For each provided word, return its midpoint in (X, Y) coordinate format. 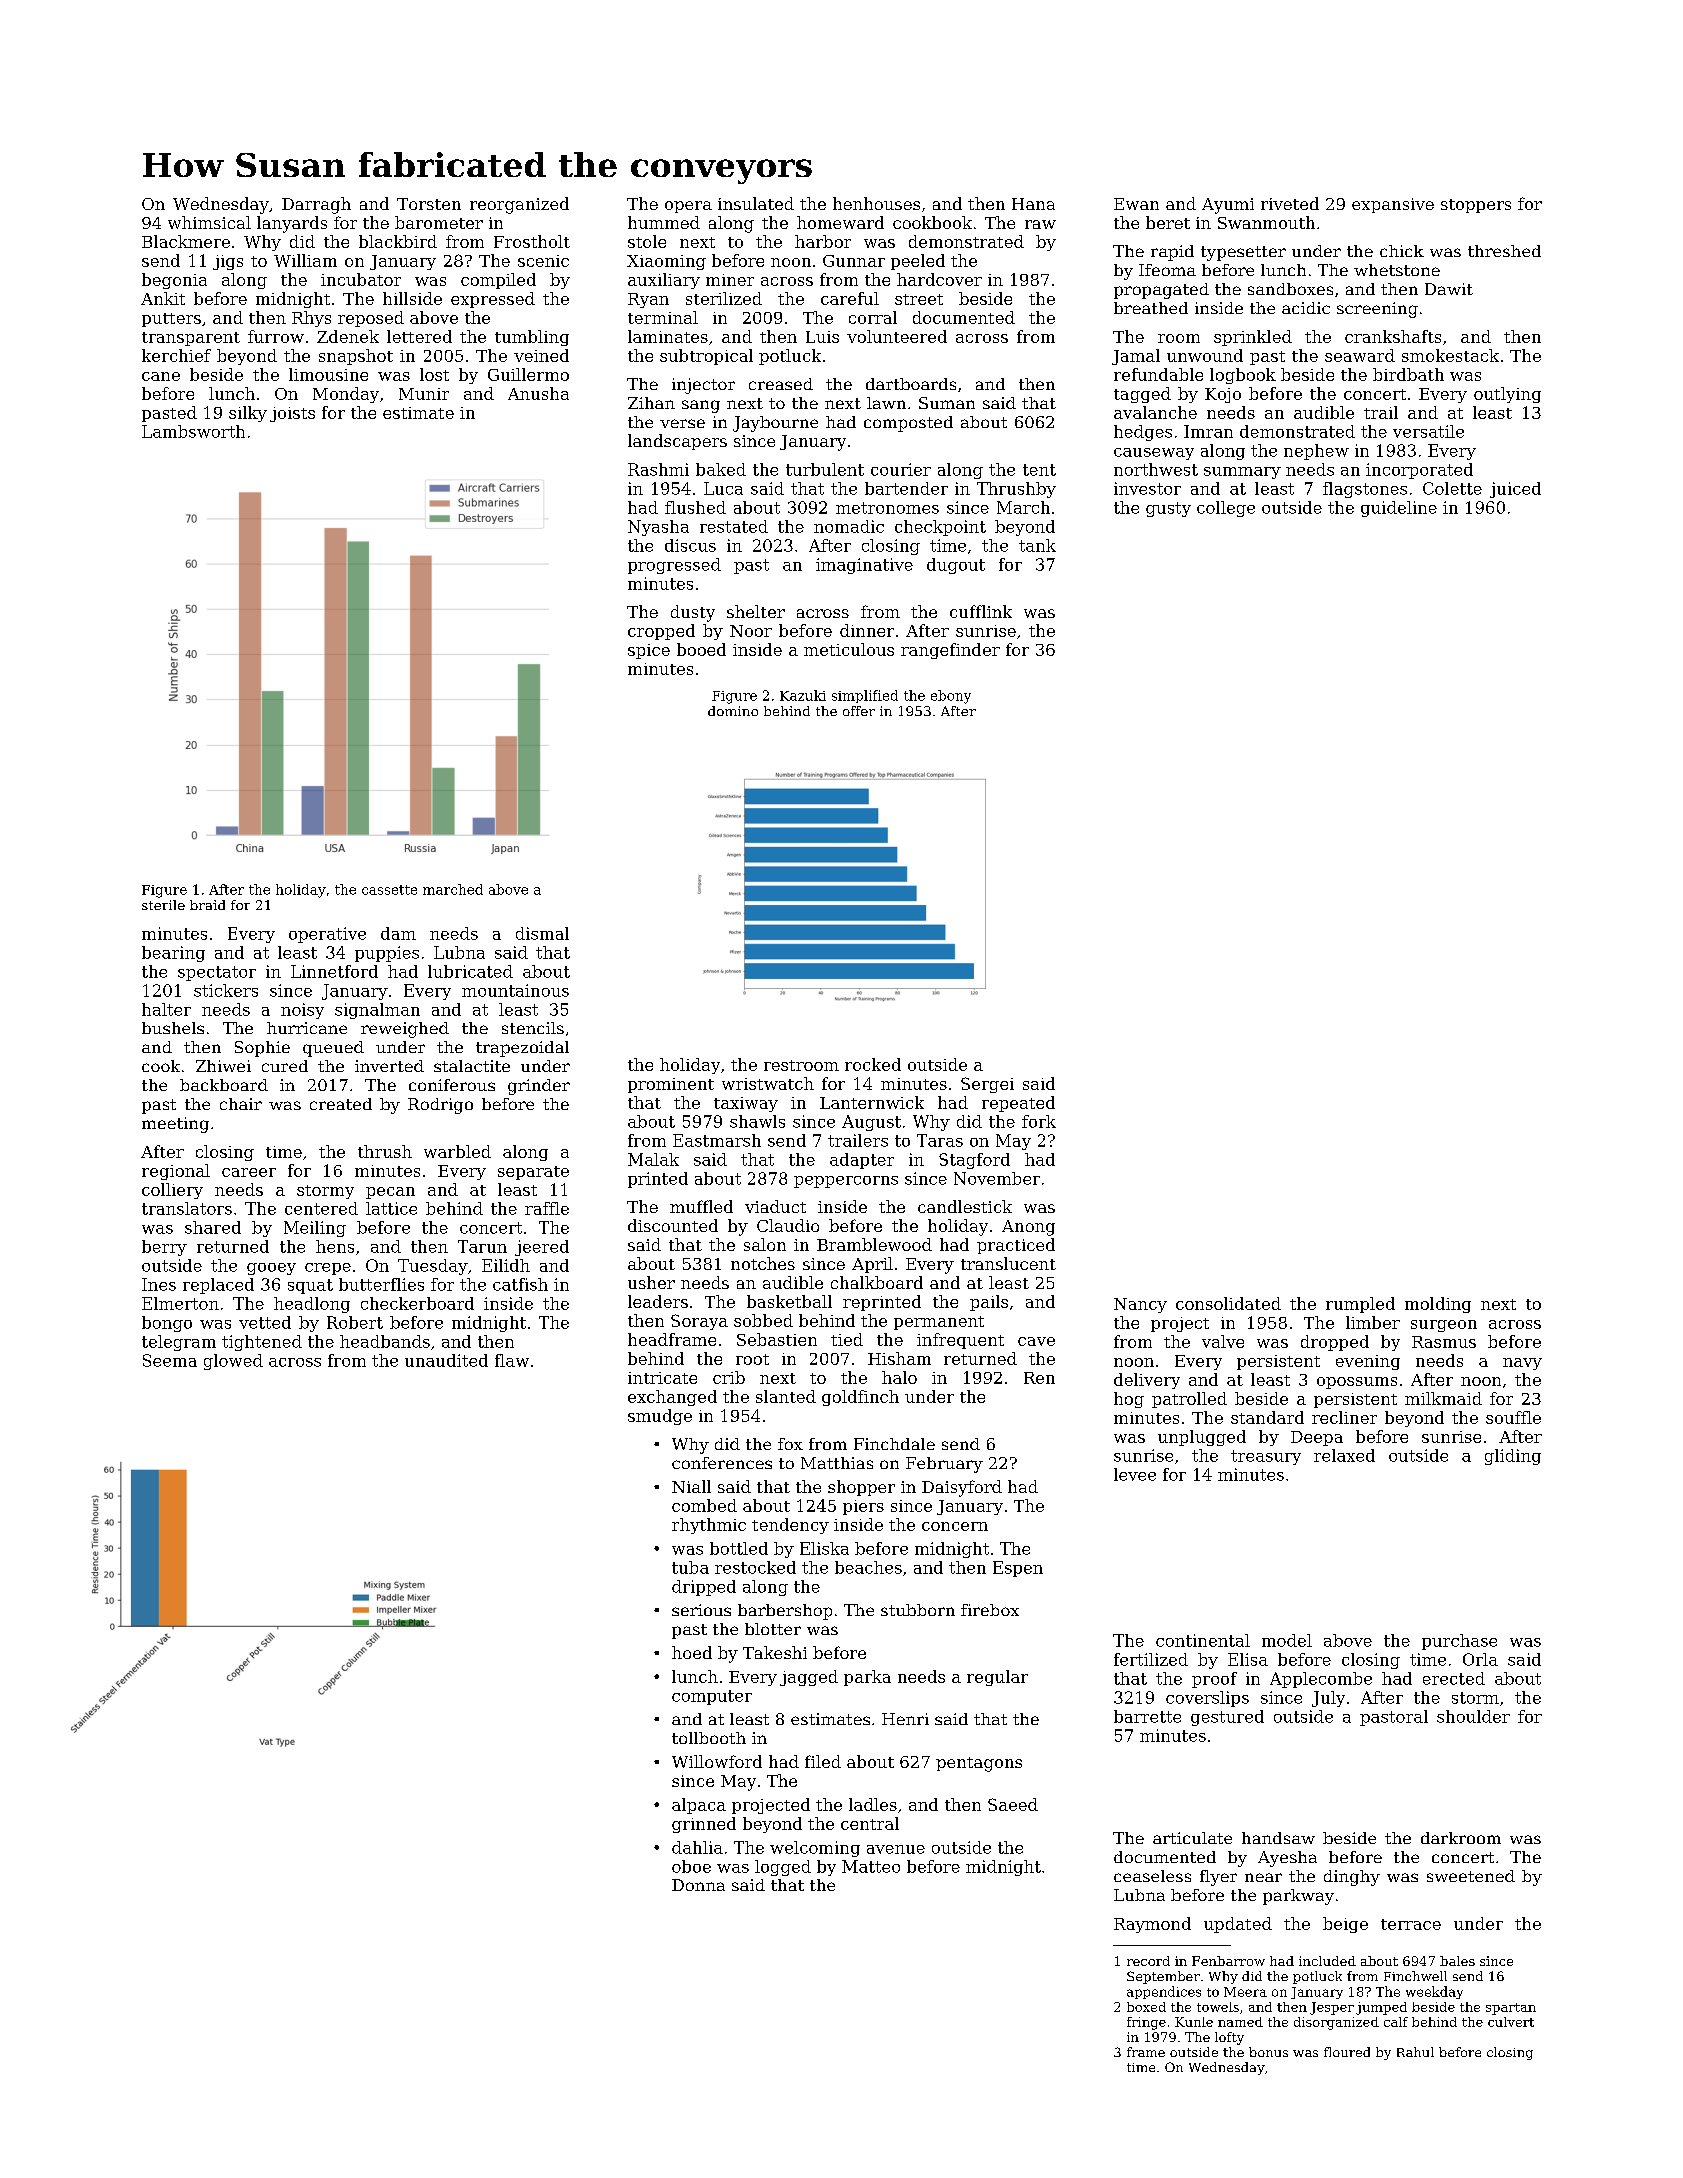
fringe (1146, 2023)
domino (733, 711)
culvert (1511, 2022)
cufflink (981, 611)
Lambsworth (193, 431)
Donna (698, 1885)
